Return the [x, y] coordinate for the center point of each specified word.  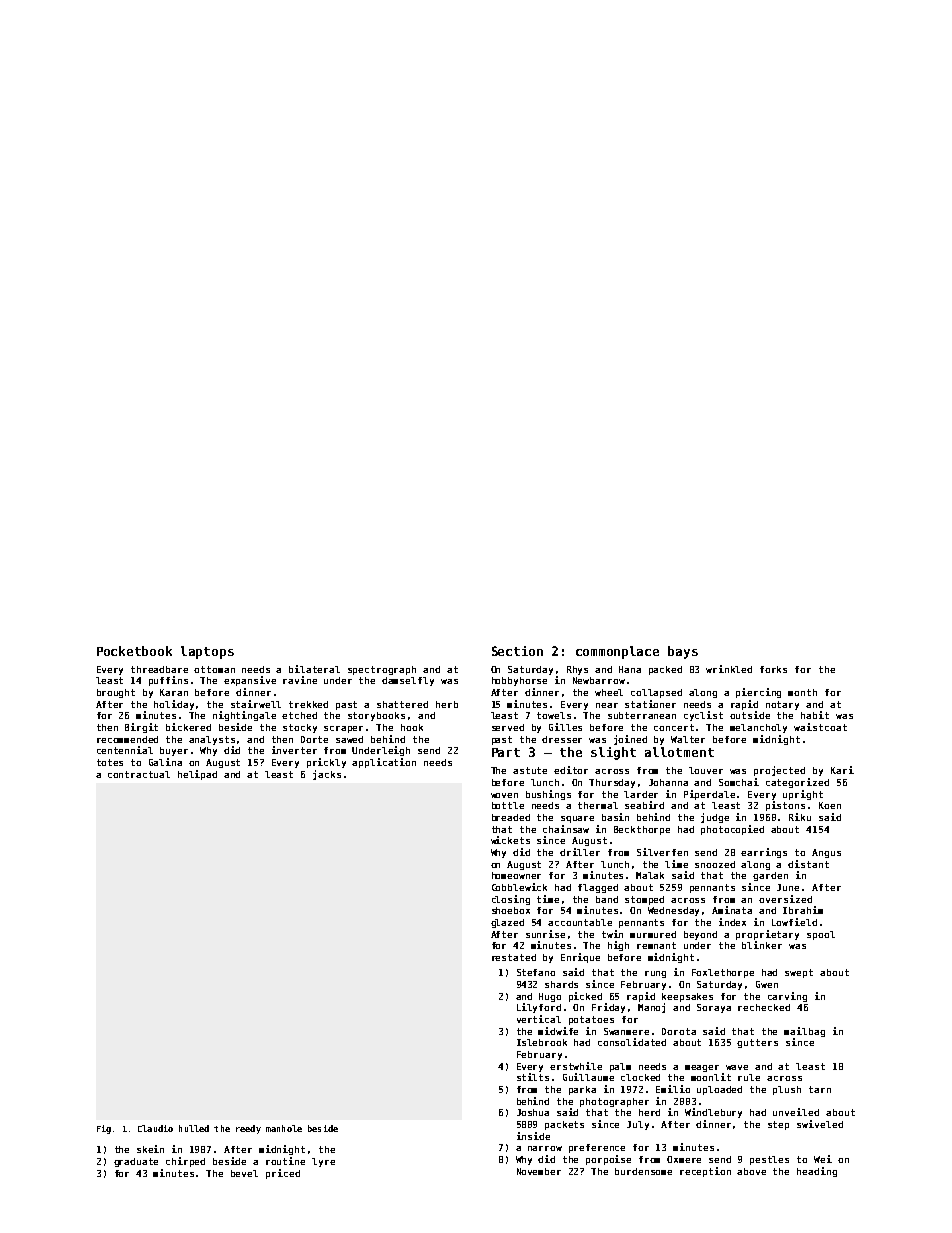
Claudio [155, 1128]
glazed [507, 923]
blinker [762, 945]
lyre [323, 1162]
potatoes [591, 1020]
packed [665, 670]
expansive [250, 681]
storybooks [376, 716]
